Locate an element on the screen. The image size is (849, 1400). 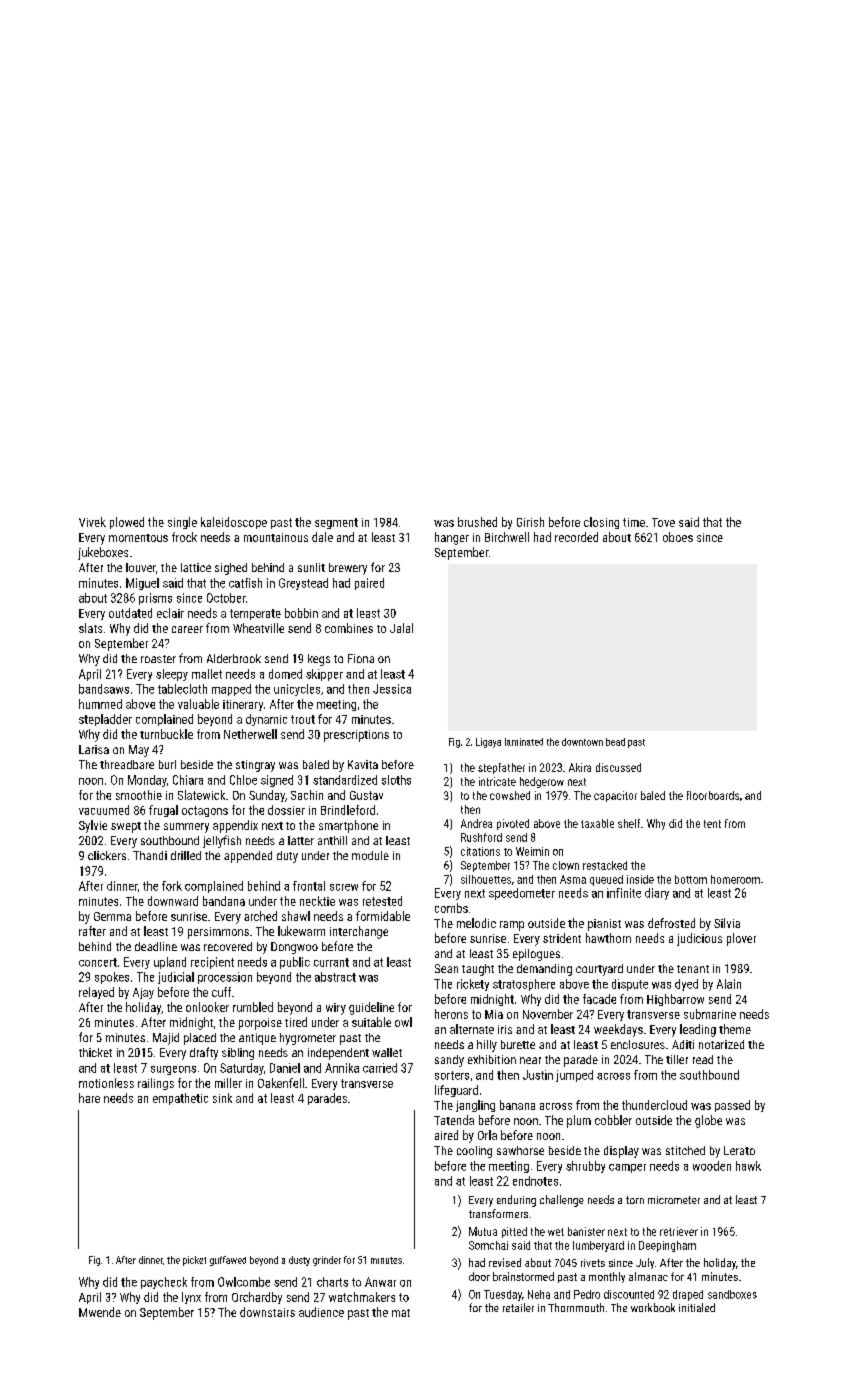
bead is located at coordinates (615, 742).
